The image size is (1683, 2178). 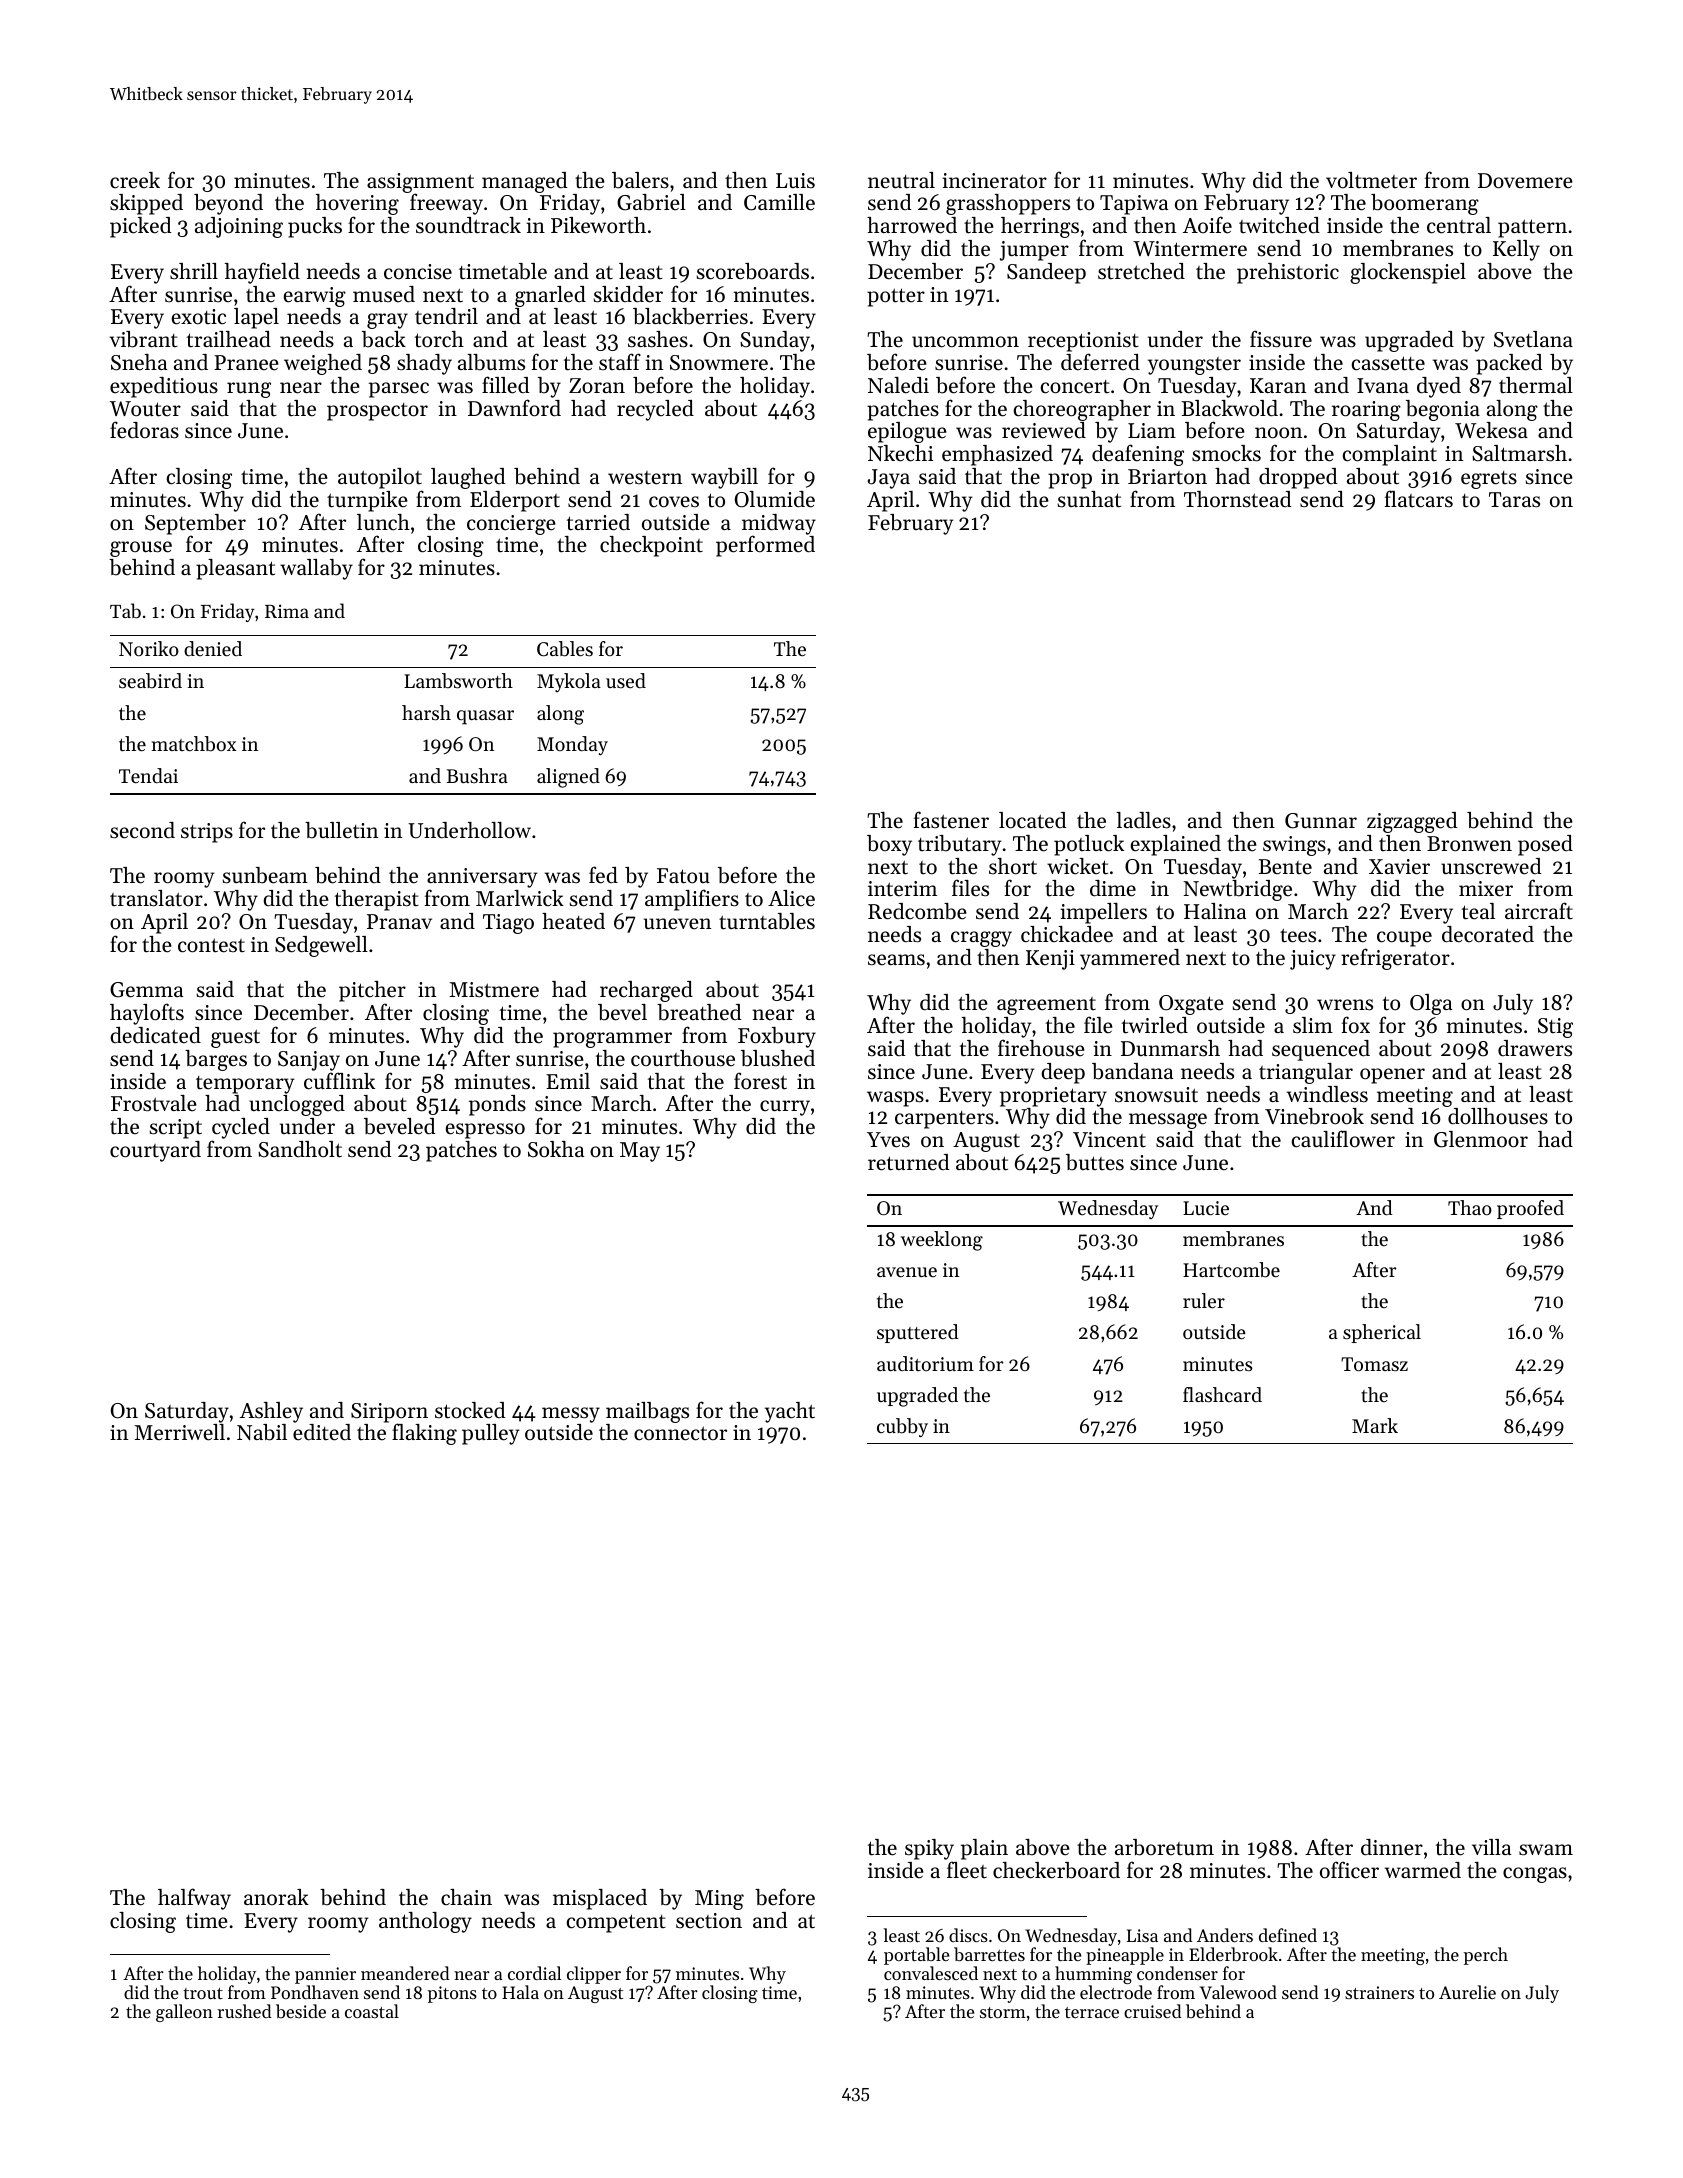 What do you see at coordinates (383, 522) in the image?
I see `lunch` at bounding box center [383, 522].
